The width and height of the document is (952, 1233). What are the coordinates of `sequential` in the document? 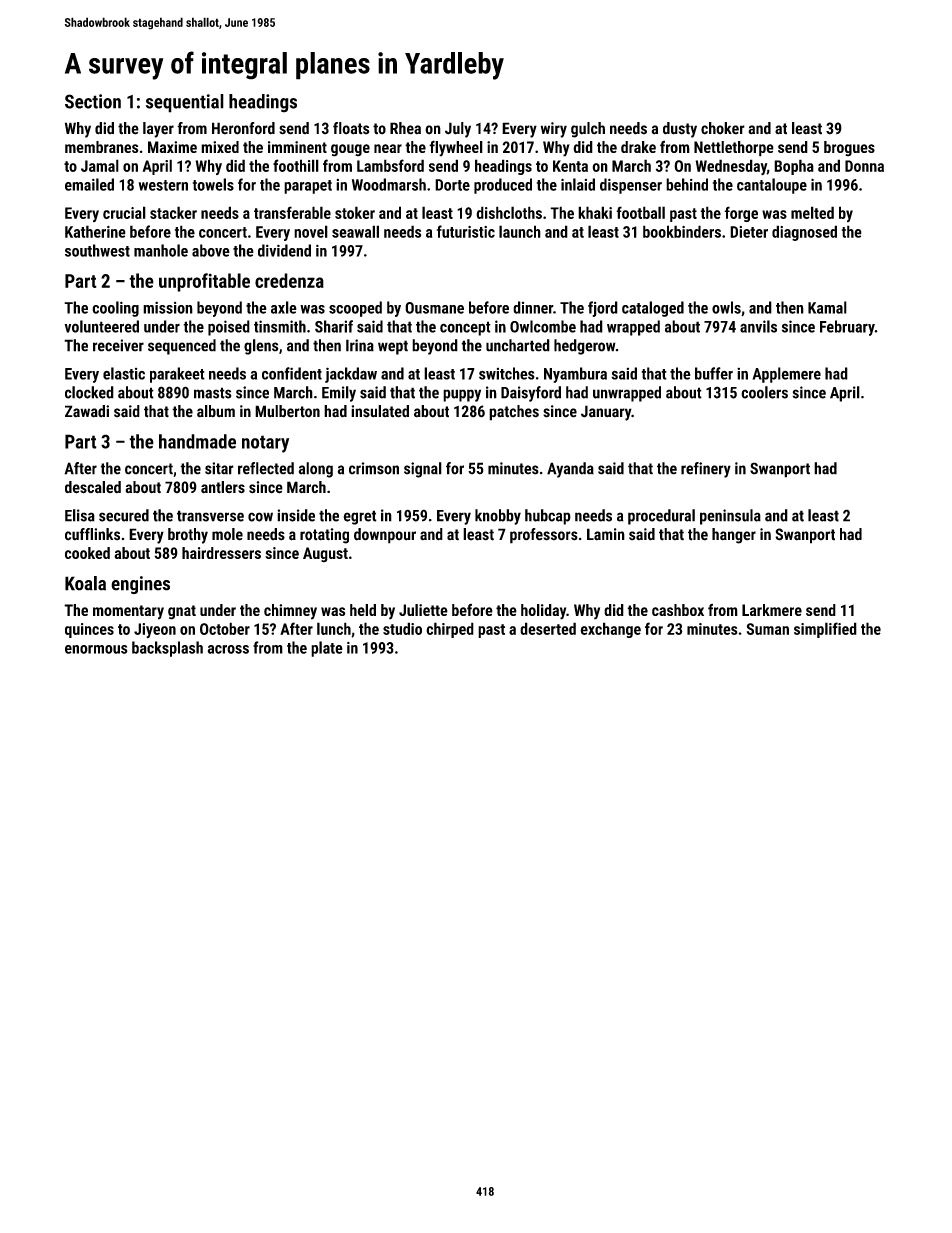 It's located at (185, 103).
